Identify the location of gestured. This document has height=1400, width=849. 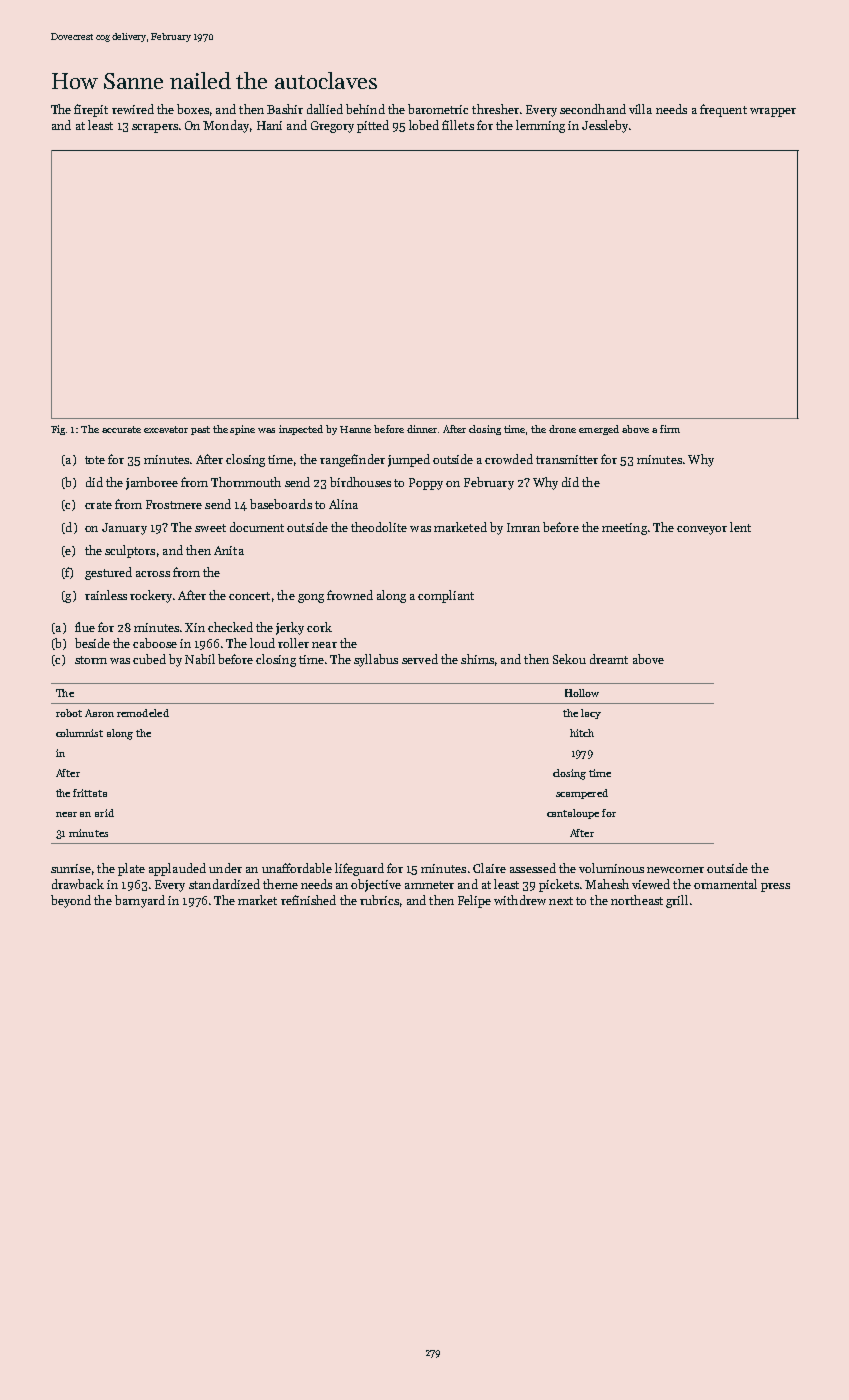
(108, 573).
